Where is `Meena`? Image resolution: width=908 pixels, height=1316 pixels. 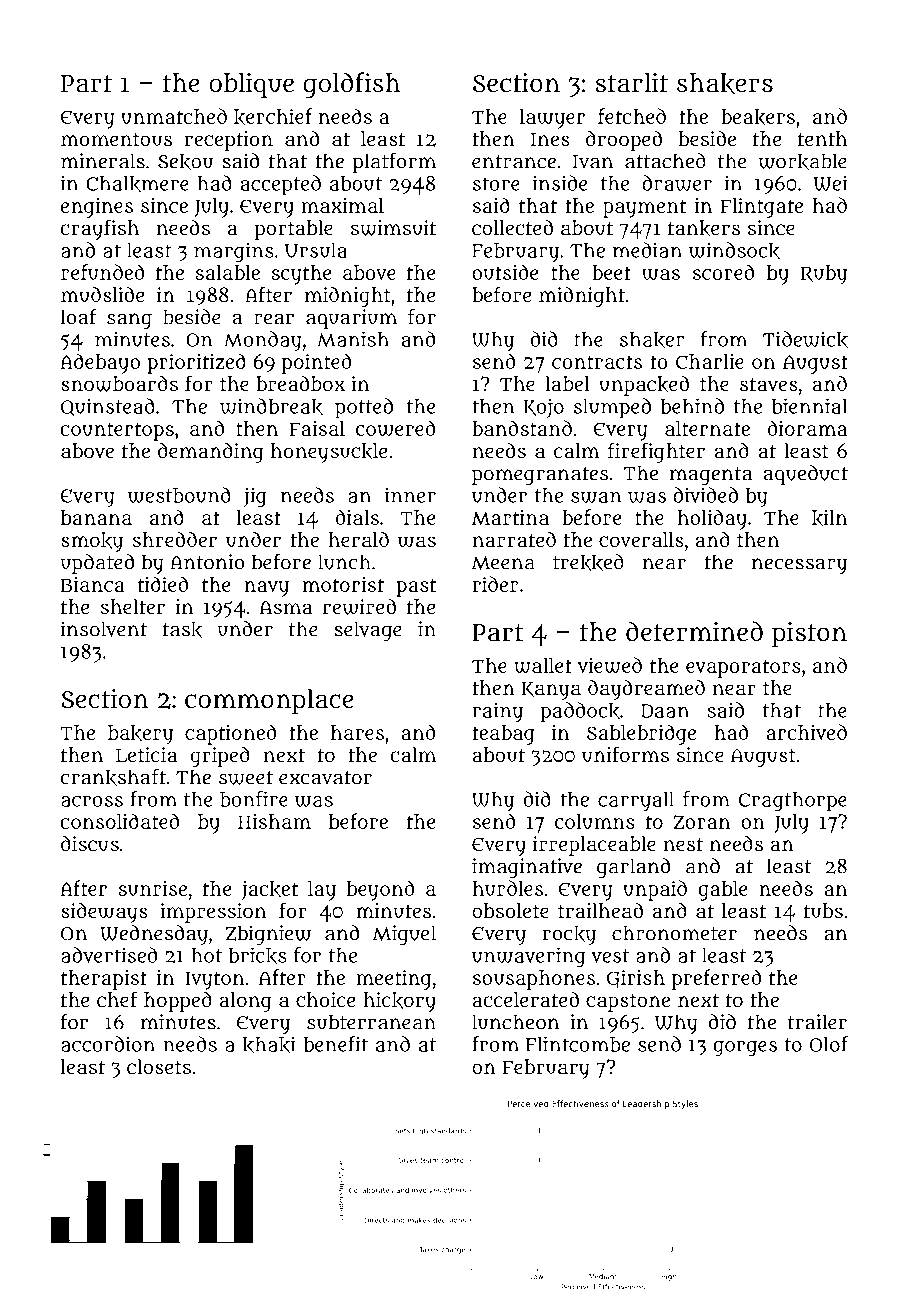 Meena is located at coordinates (503, 563).
